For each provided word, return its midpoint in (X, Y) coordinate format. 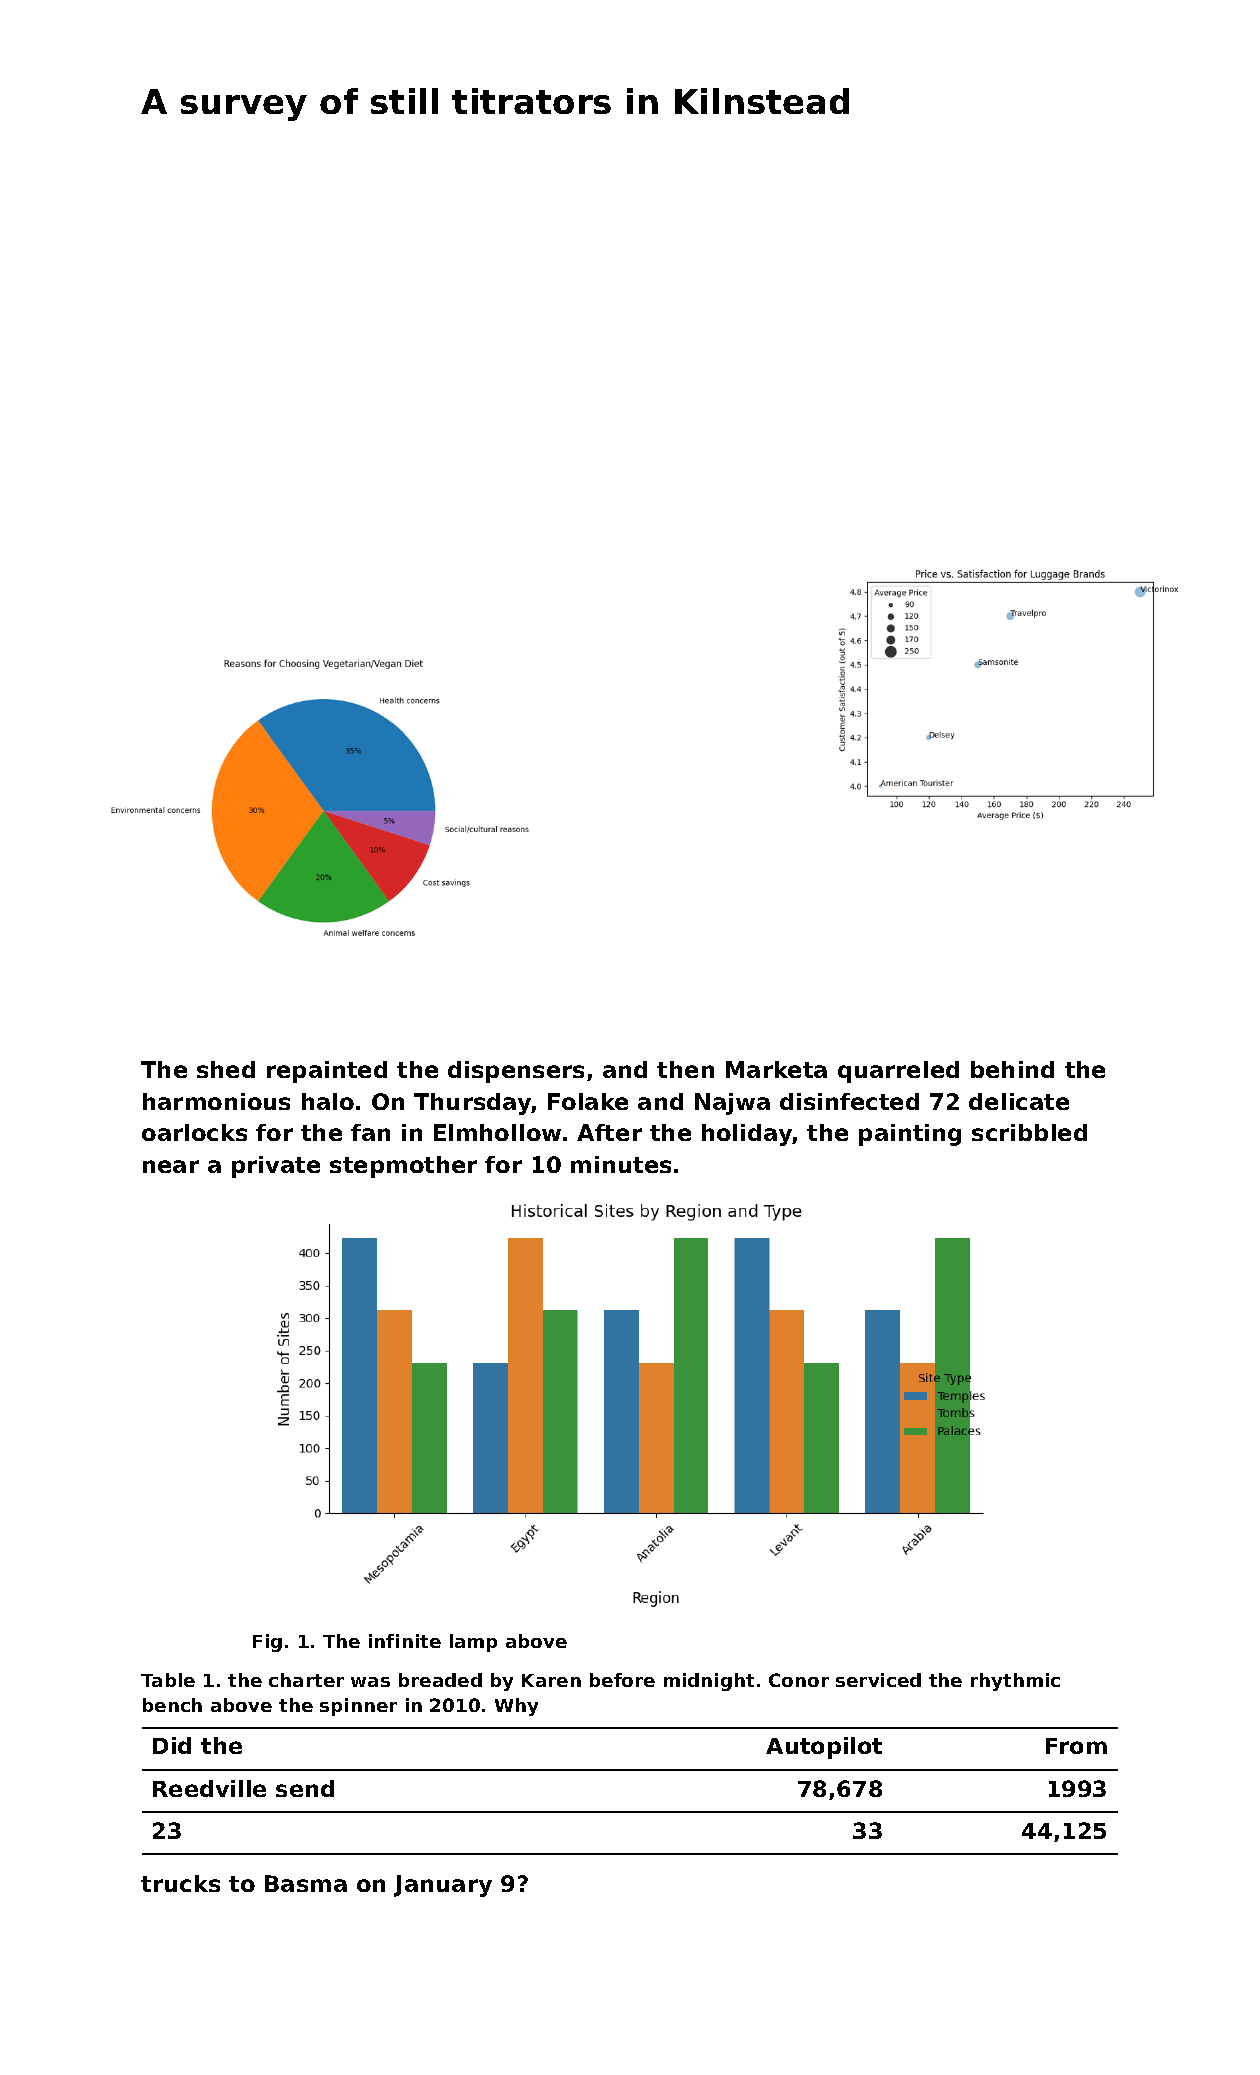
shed (226, 1069)
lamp (473, 1643)
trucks (180, 1883)
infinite (405, 1641)
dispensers (516, 1072)
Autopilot (824, 1748)
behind (1012, 1069)
